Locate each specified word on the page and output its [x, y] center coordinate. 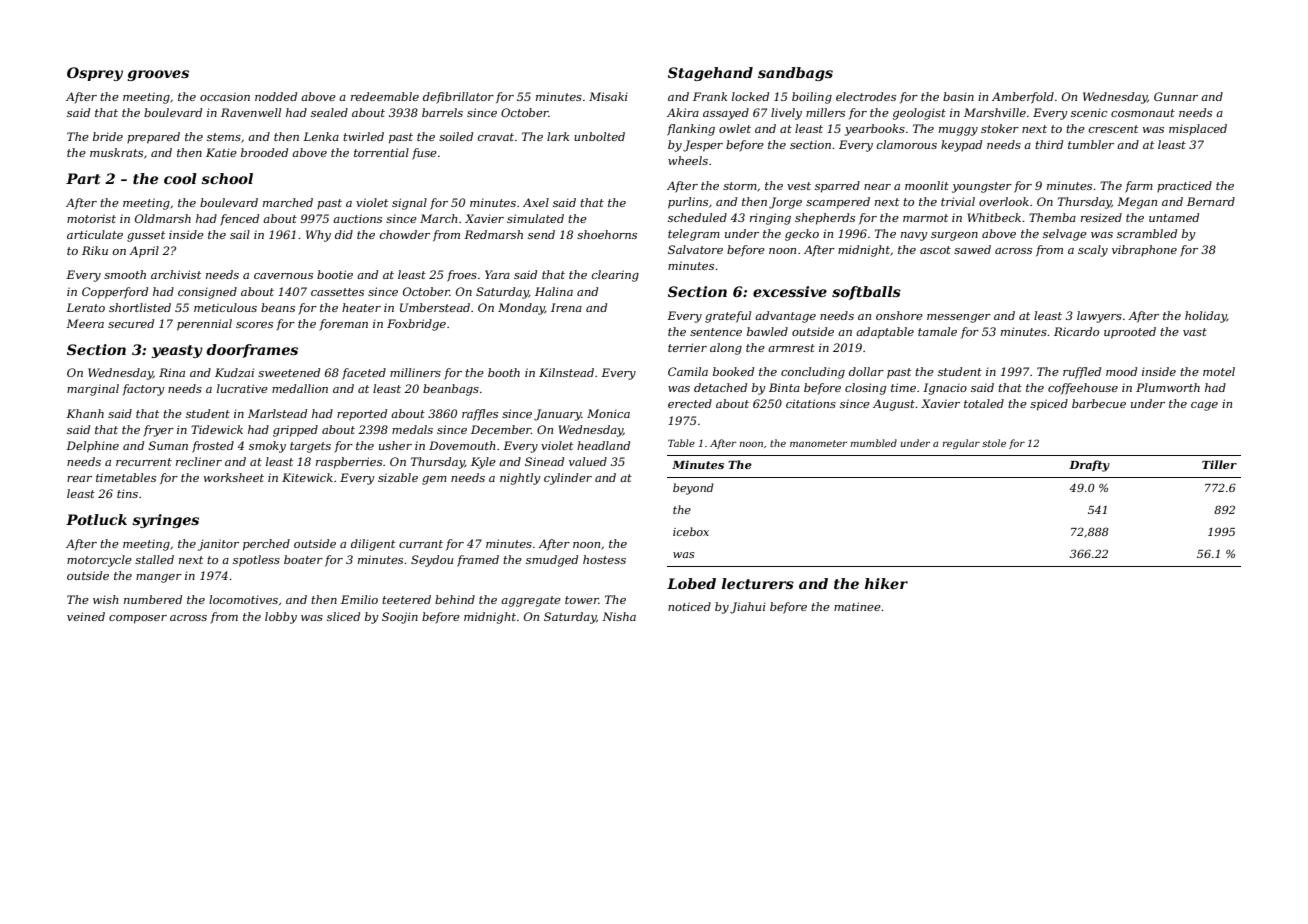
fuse [424, 154]
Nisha [619, 616]
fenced [239, 220]
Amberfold [1023, 98]
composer [138, 619]
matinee [857, 606]
